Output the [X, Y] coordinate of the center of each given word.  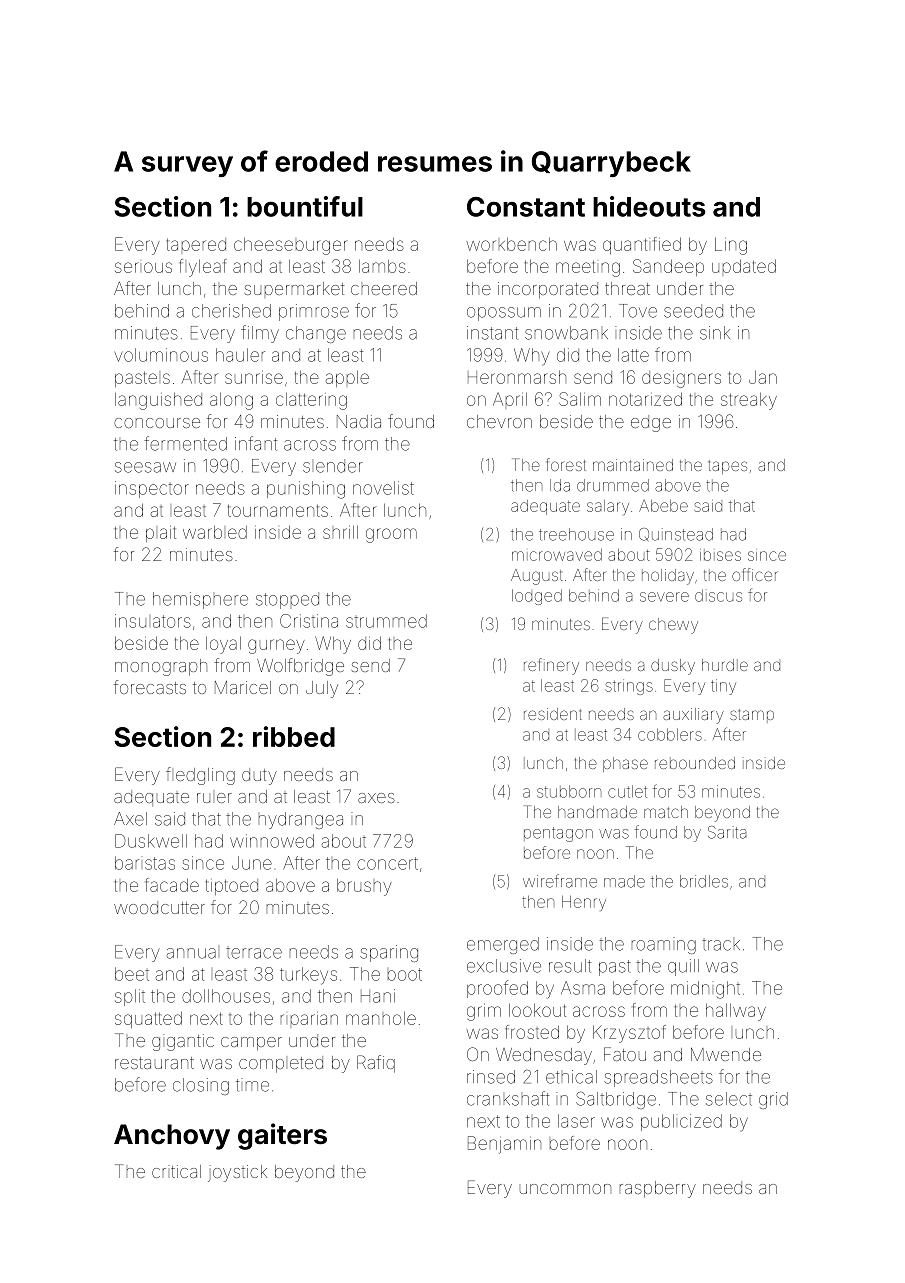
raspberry [658, 1189]
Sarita [727, 832]
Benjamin [504, 1145]
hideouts [649, 206]
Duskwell [151, 841]
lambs [382, 266]
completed [281, 1064]
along [231, 401]
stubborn [569, 791]
